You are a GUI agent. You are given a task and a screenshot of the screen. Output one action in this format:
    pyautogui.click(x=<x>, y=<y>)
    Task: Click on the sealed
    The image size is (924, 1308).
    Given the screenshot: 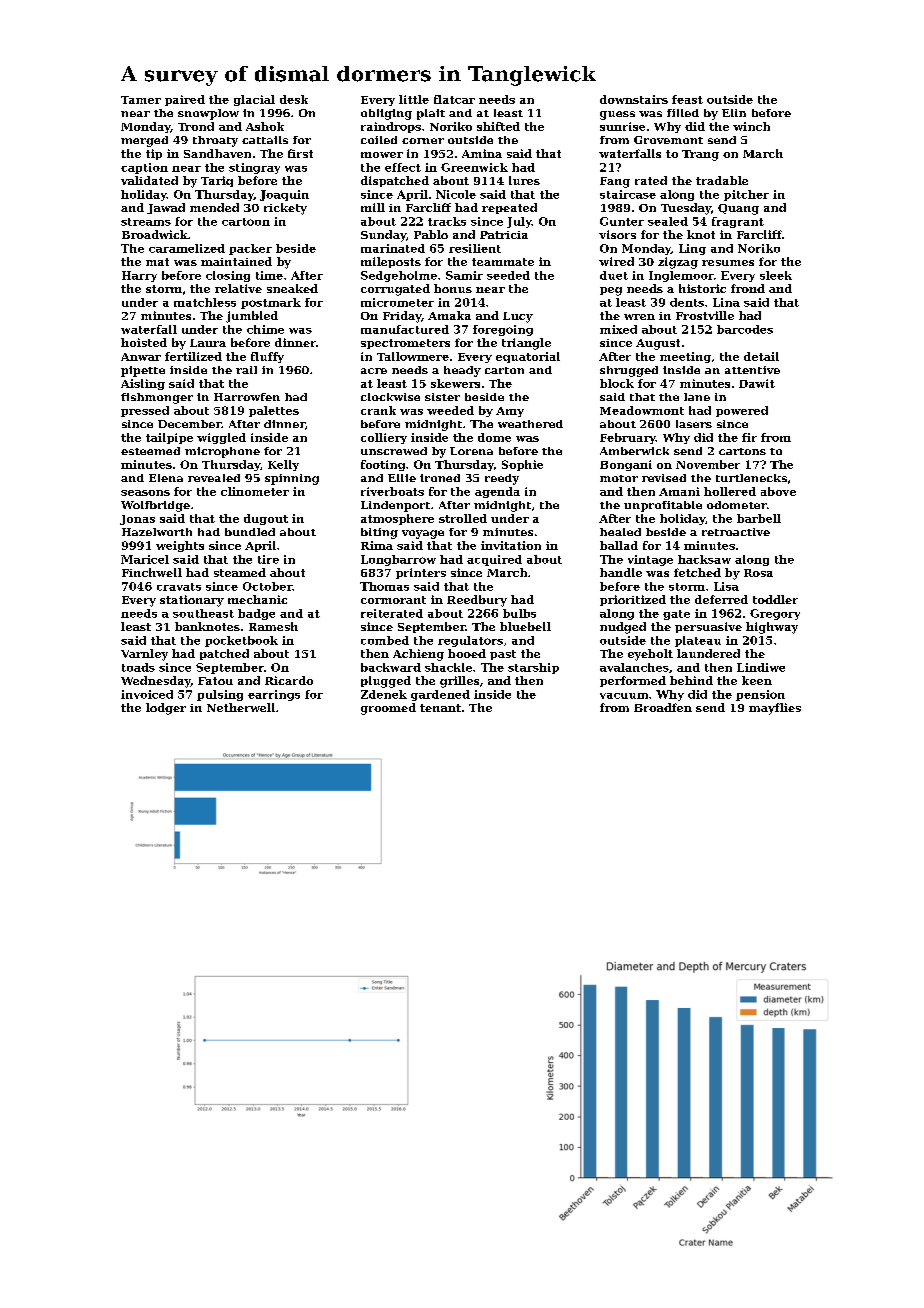 What is the action you would take?
    pyautogui.click(x=668, y=221)
